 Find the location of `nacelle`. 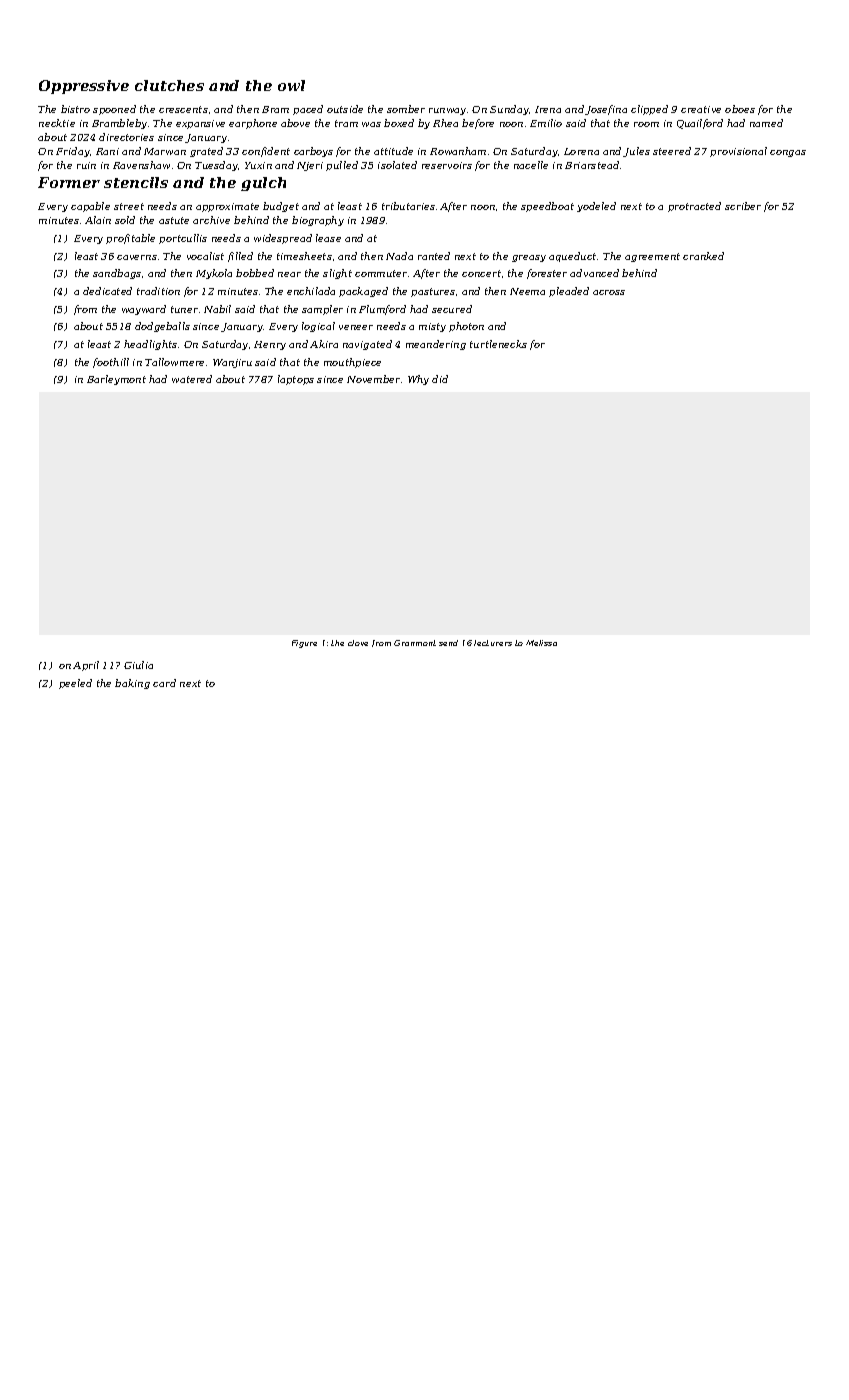

nacelle is located at coordinates (531, 165).
